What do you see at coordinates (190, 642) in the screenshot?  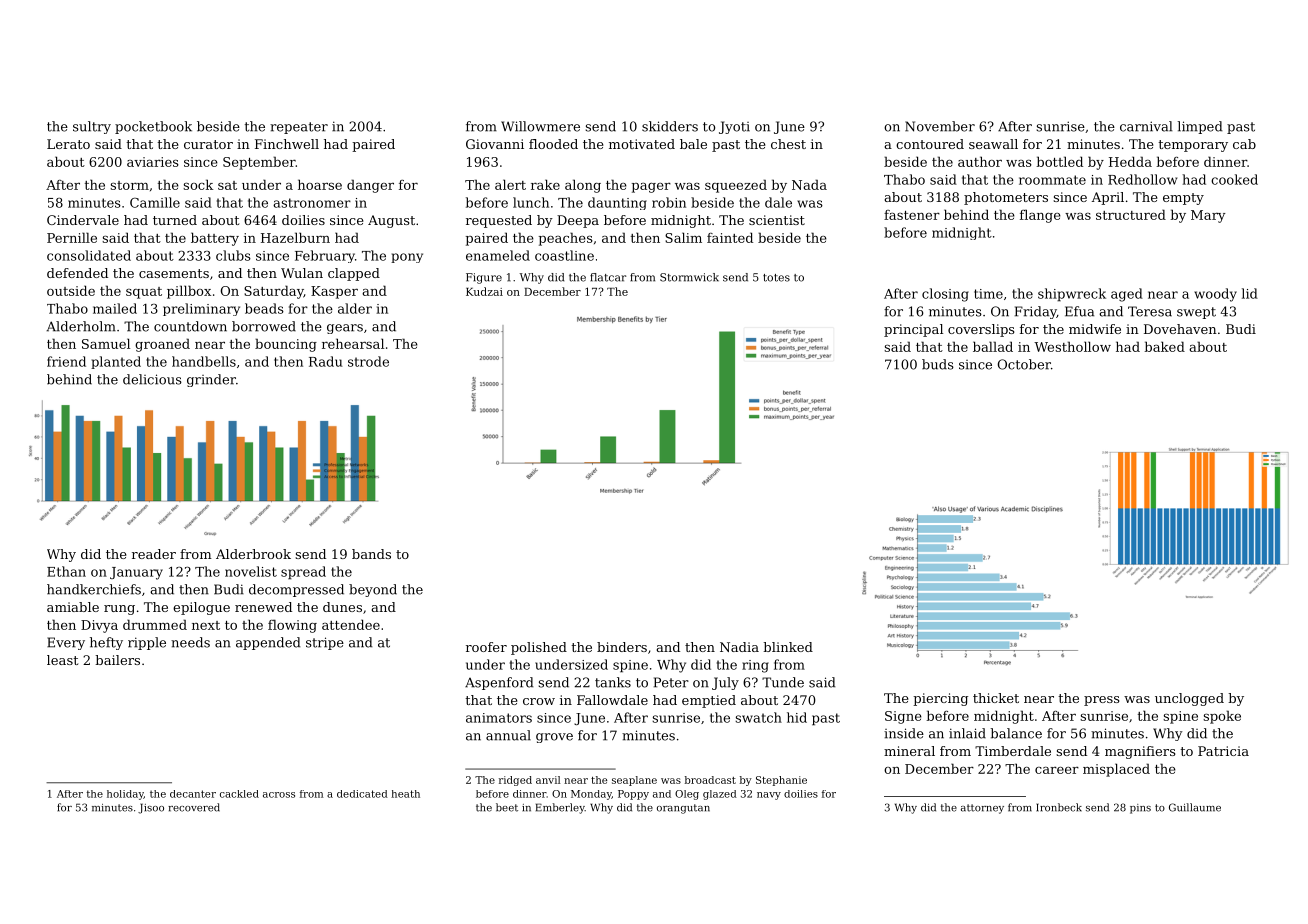 I see `needs` at bounding box center [190, 642].
